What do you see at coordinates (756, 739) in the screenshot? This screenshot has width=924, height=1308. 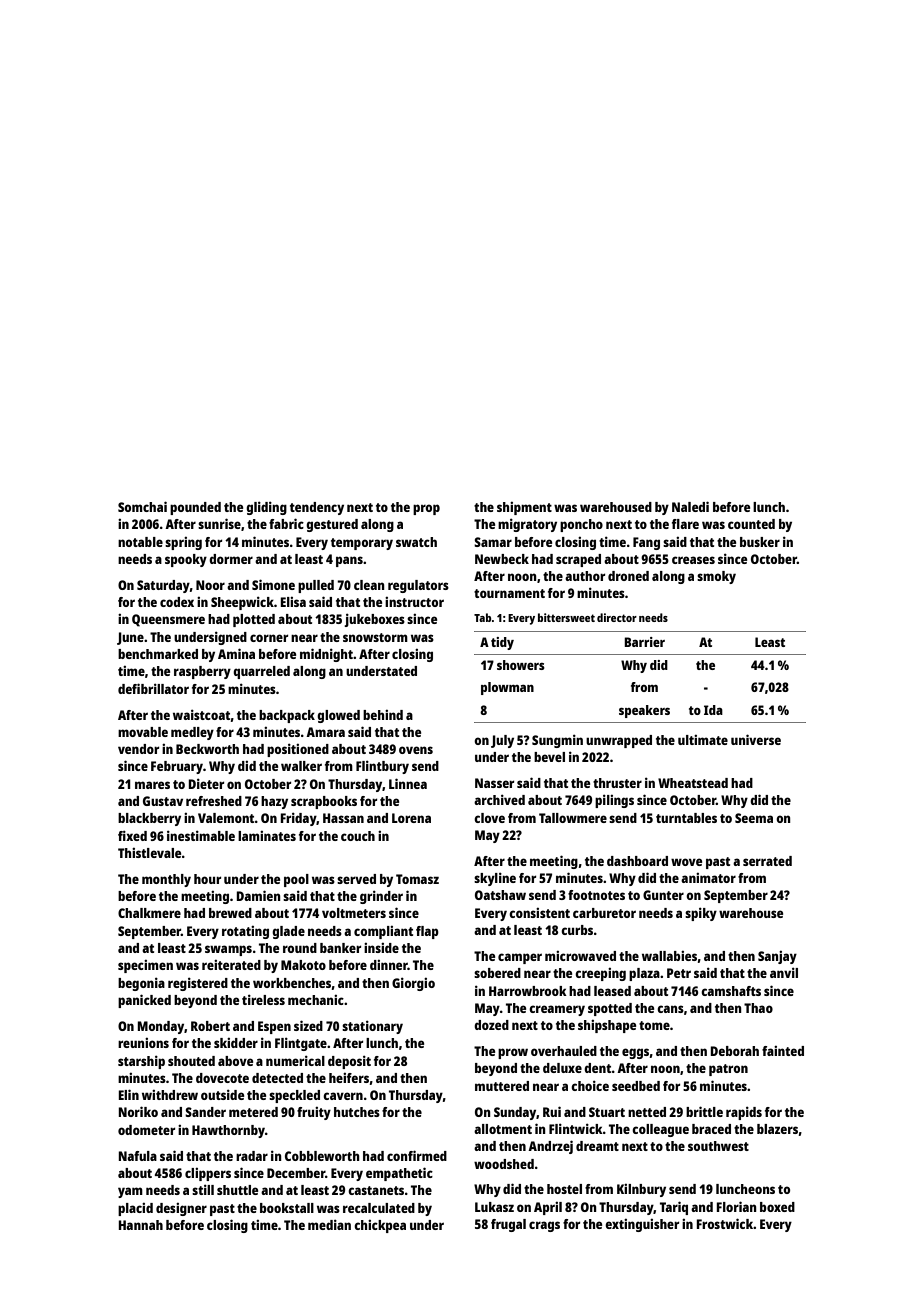 I see `universe` at bounding box center [756, 739].
